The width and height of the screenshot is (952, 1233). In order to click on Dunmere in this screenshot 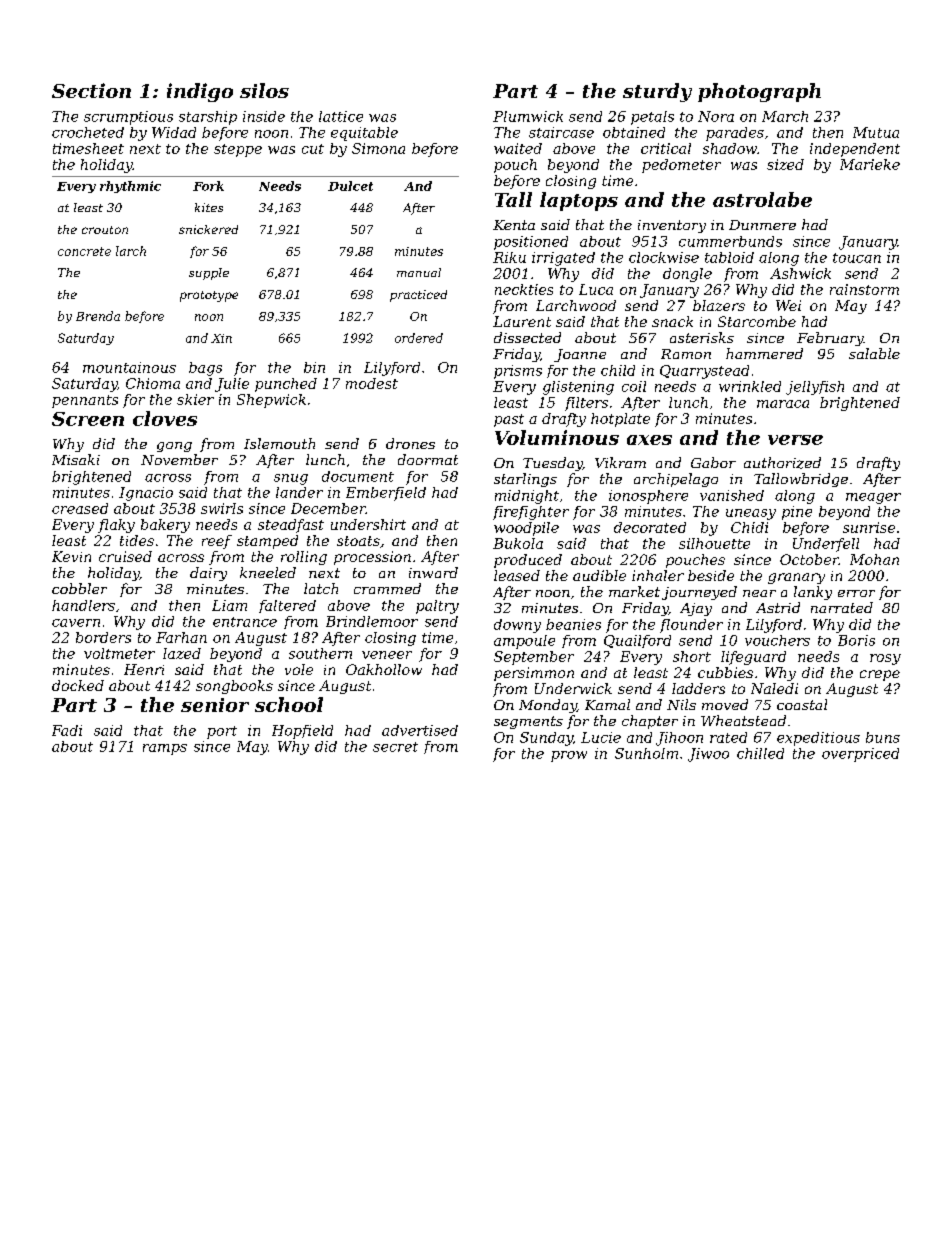, I will do `click(762, 225)`.
